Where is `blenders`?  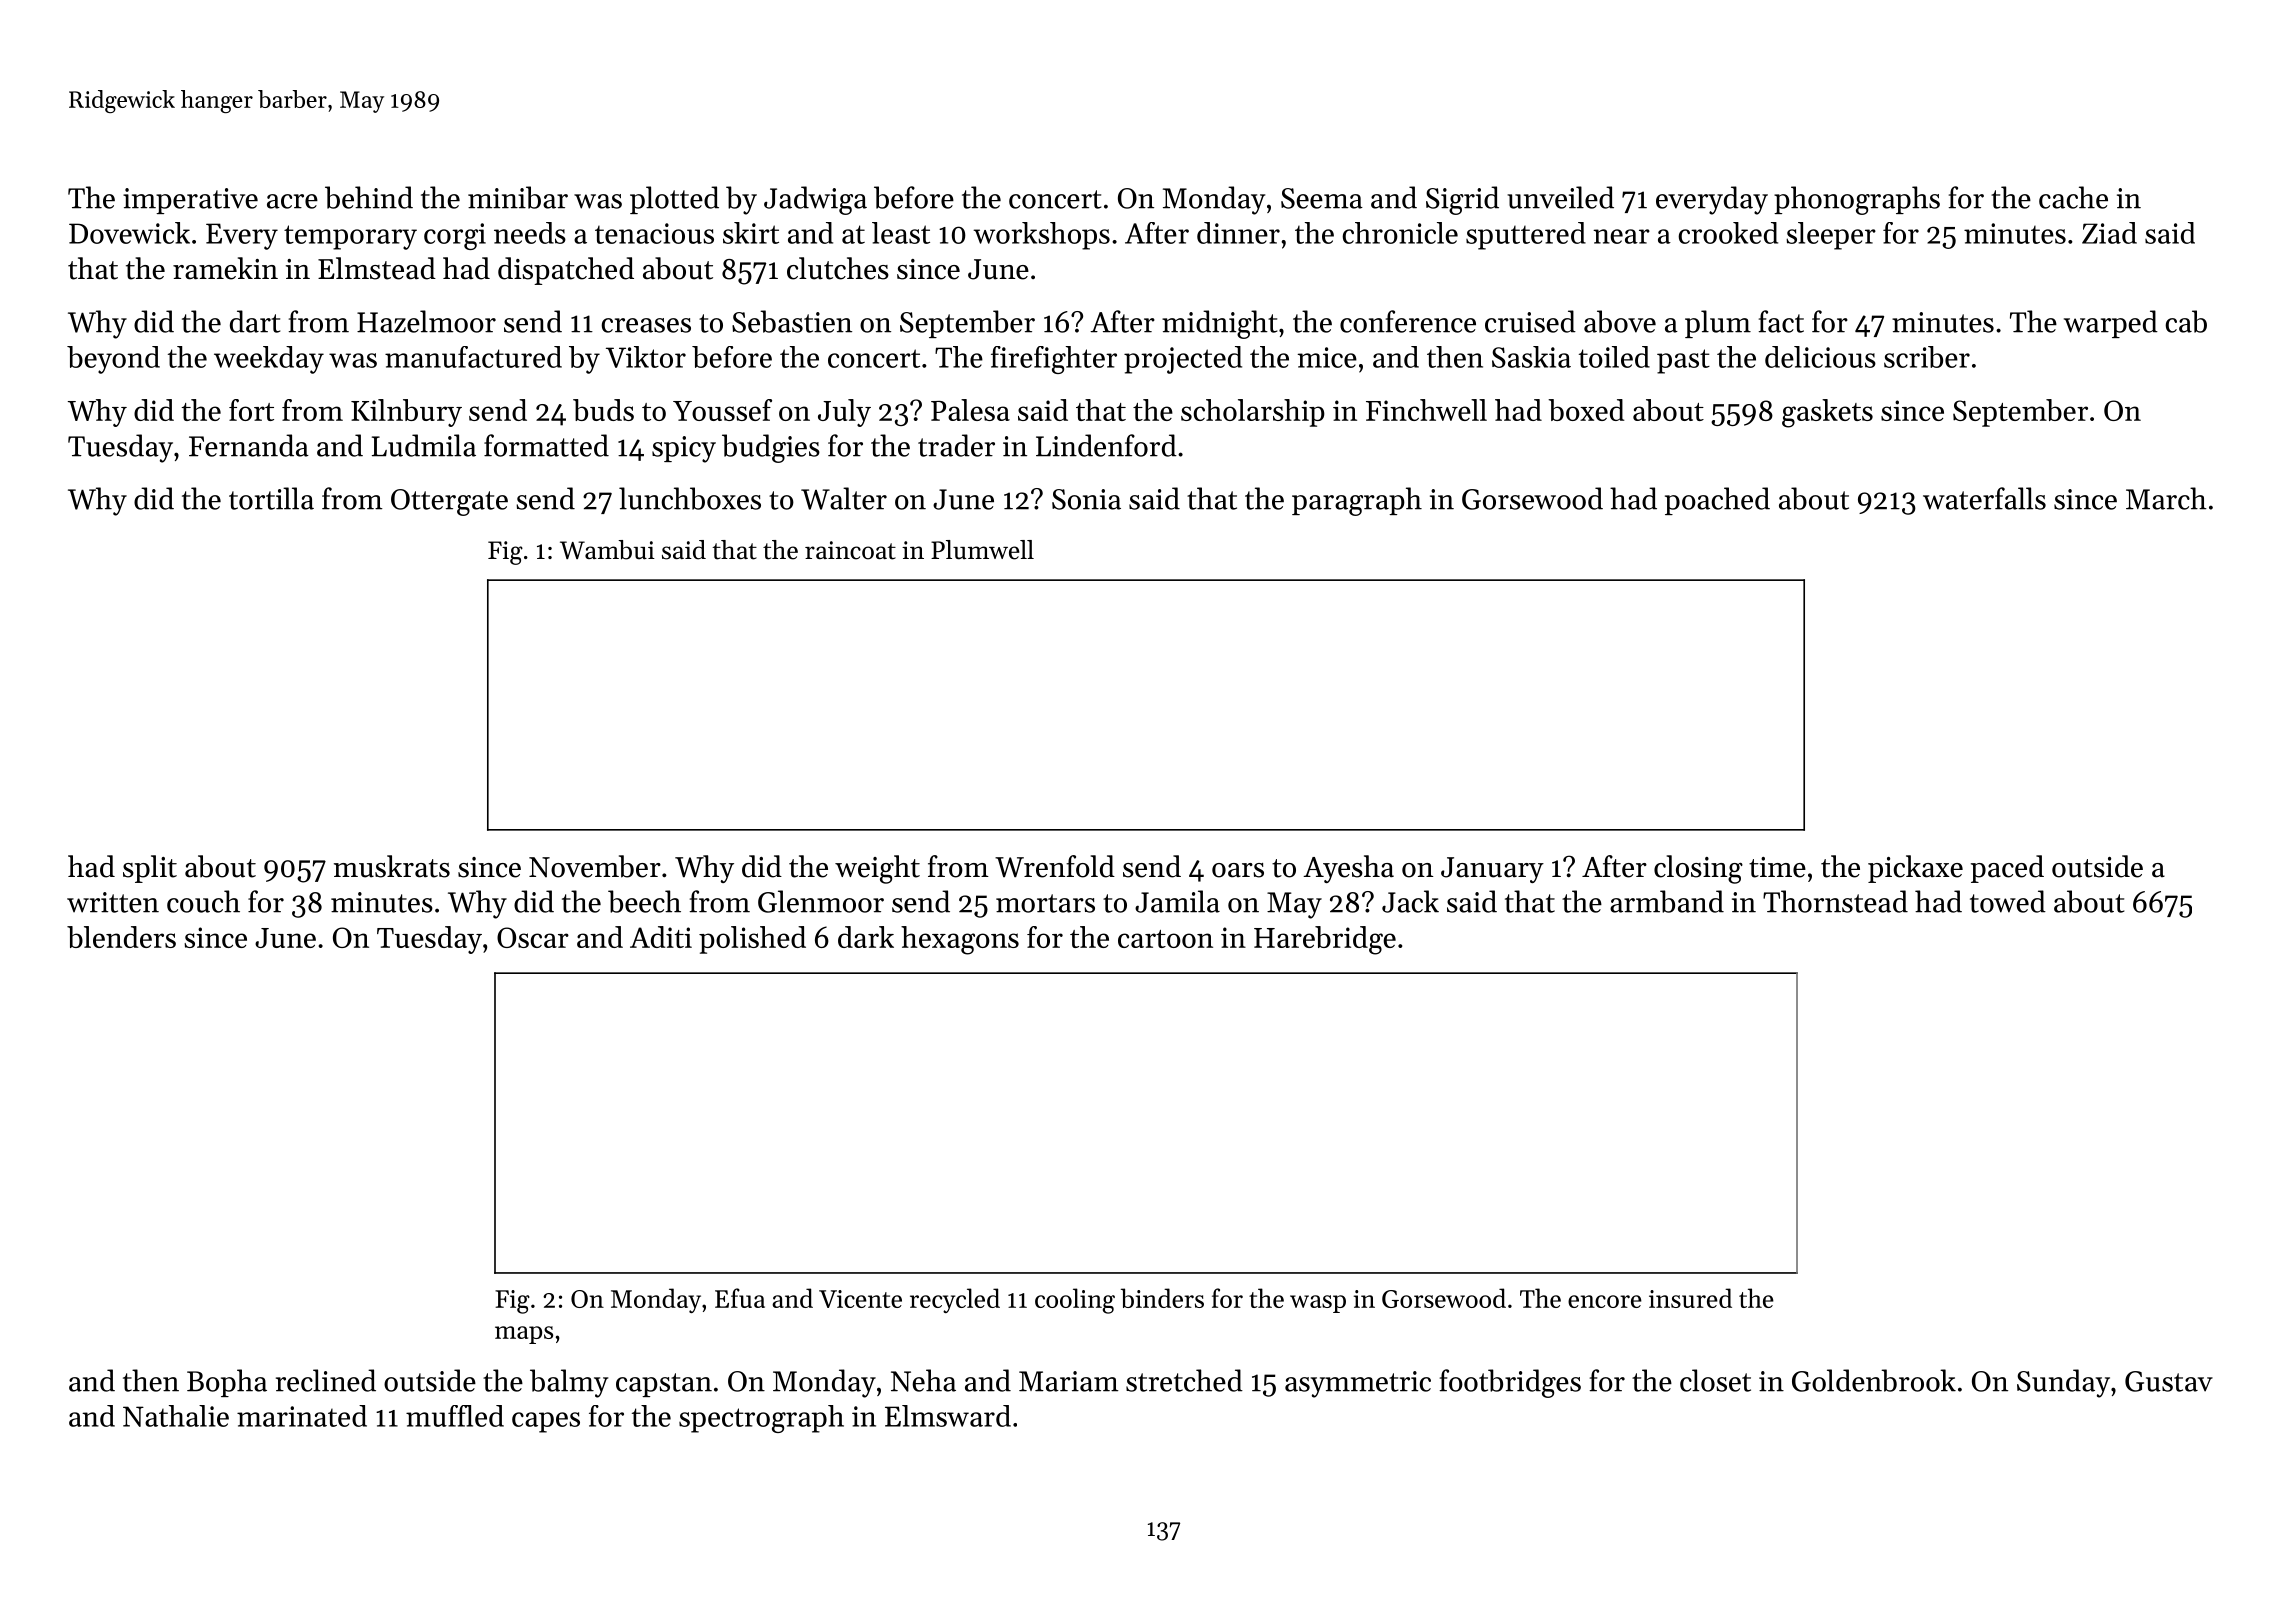 blenders is located at coordinates (121, 937).
